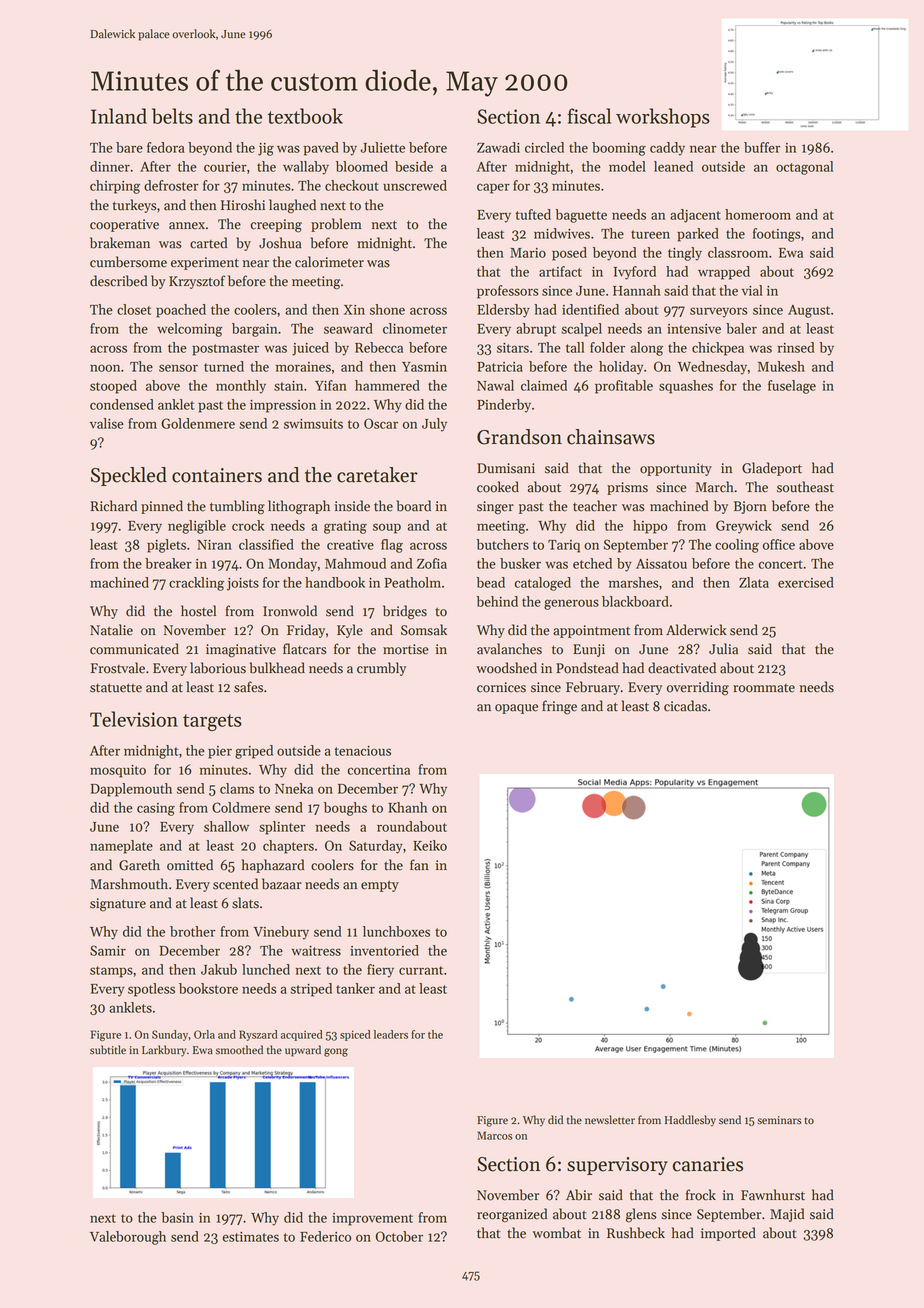 The image size is (924, 1308). What do you see at coordinates (164, 1051) in the image?
I see `Larkbury` at bounding box center [164, 1051].
